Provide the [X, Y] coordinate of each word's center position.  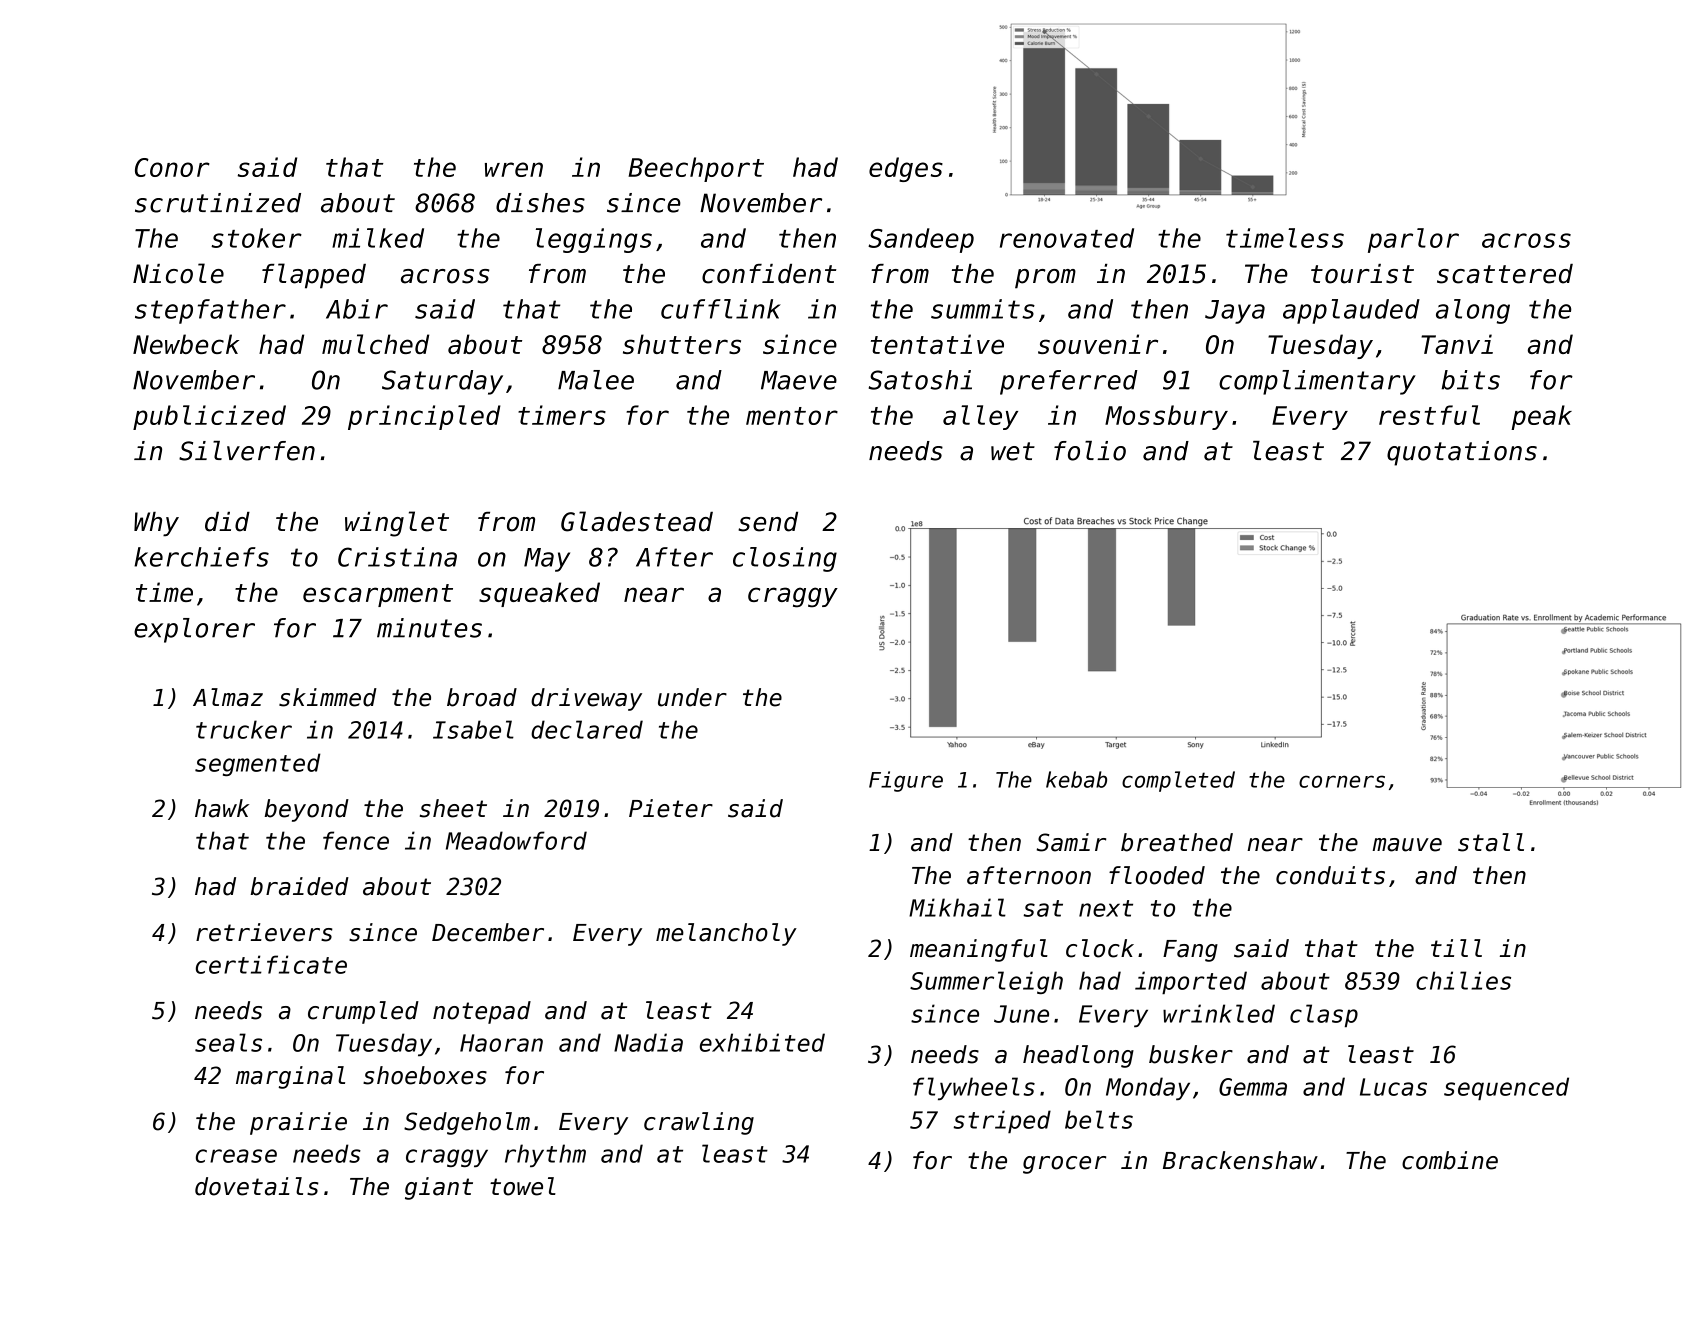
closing [785, 559]
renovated [1067, 238]
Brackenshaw [1240, 1160]
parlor [1413, 240]
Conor [172, 167]
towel [523, 1186]
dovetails [257, 1186]
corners [1342, 781]
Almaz [228, 697]
